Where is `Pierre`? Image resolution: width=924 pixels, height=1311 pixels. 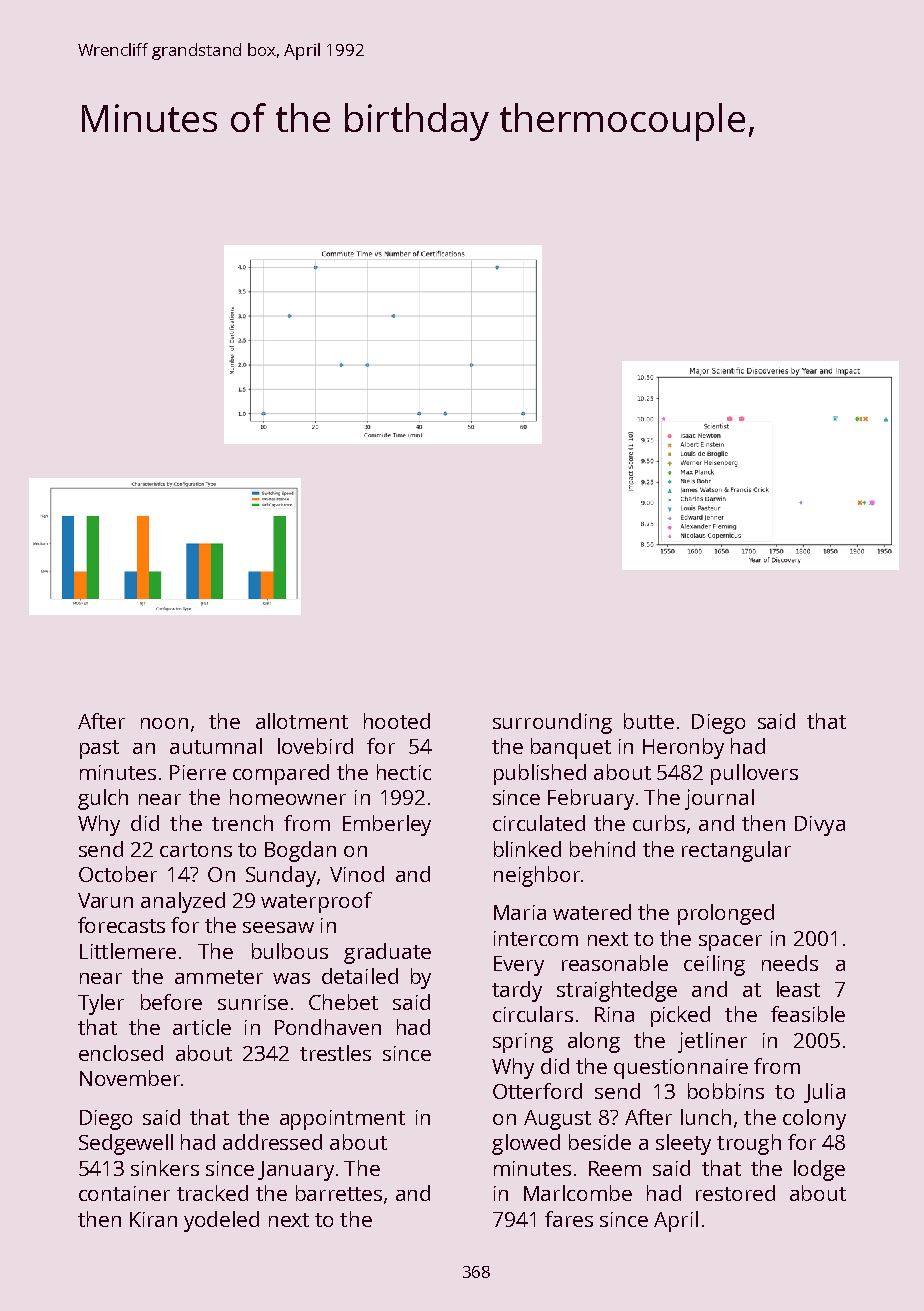
Pierre is located at coordinates (198, 772).
